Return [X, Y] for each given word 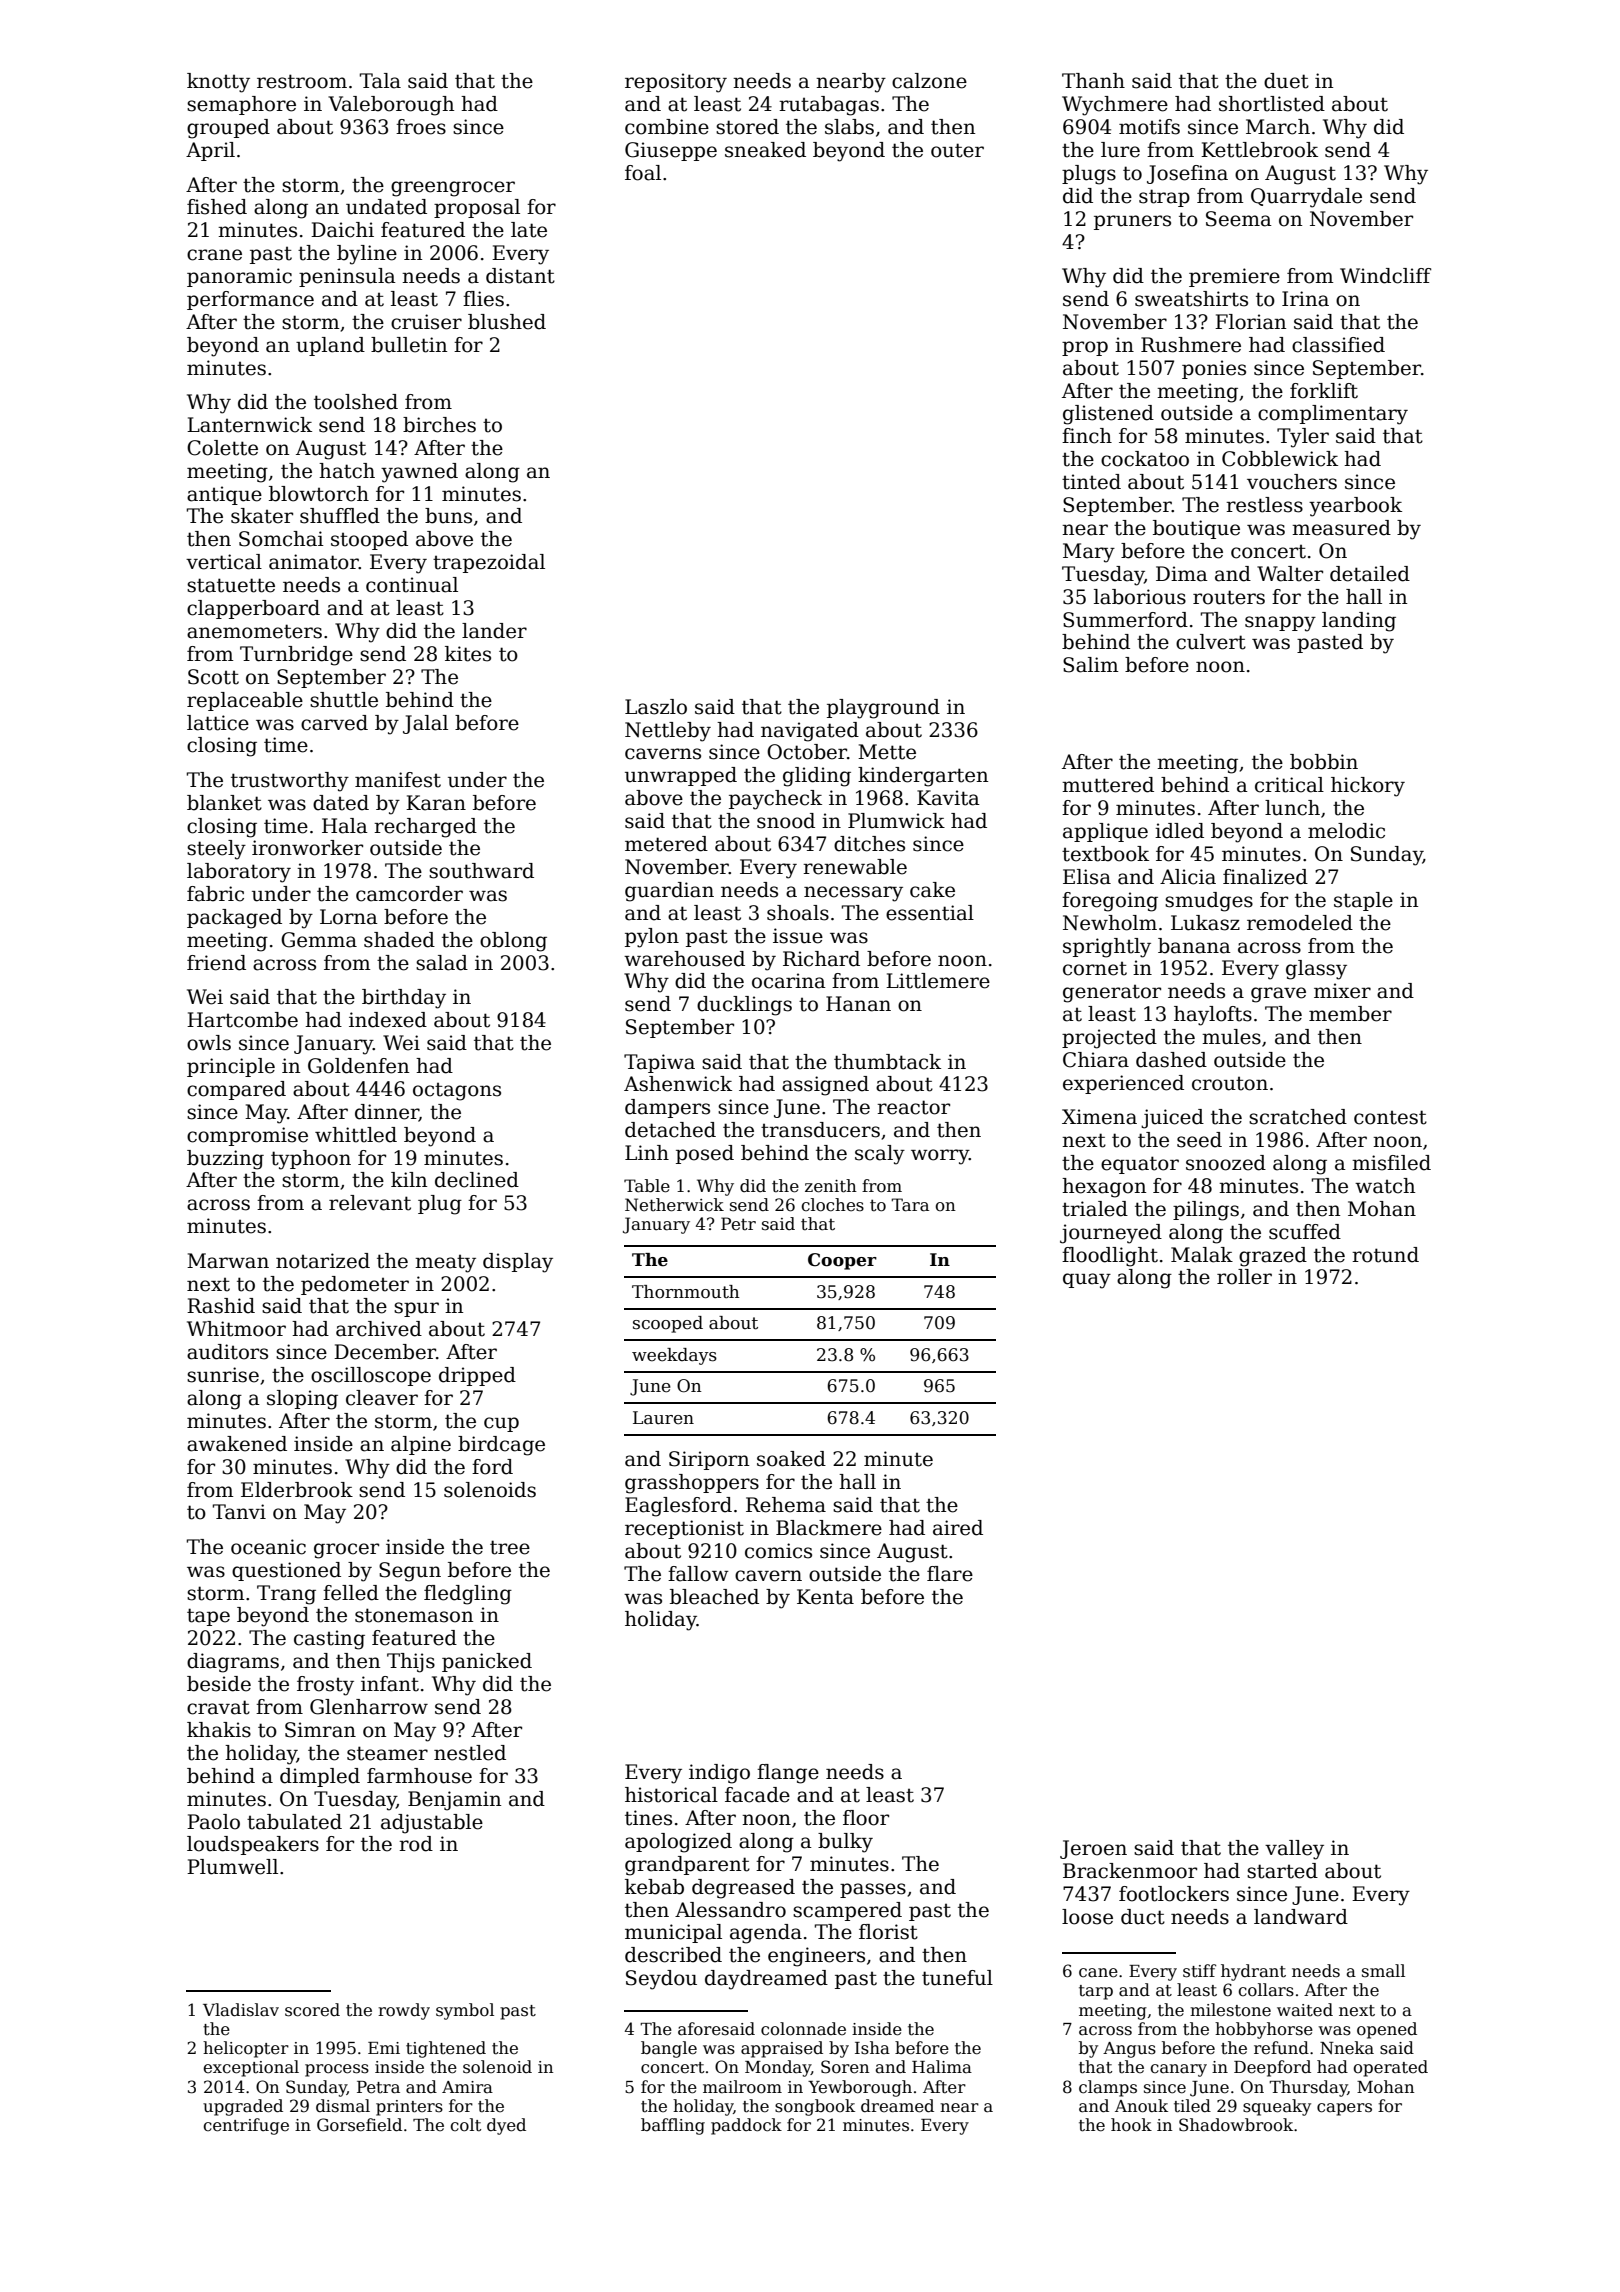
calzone [929, 81]
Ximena [1099, 1117]
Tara [910, 1205]
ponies [1214, 369]
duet [1286, 81]
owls [209, 1043]
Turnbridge [296, 656]
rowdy [404, 2011]
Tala [380, 81]
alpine [421, 1445]
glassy [1316, 970]
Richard [821, 959]
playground [883, 709]
